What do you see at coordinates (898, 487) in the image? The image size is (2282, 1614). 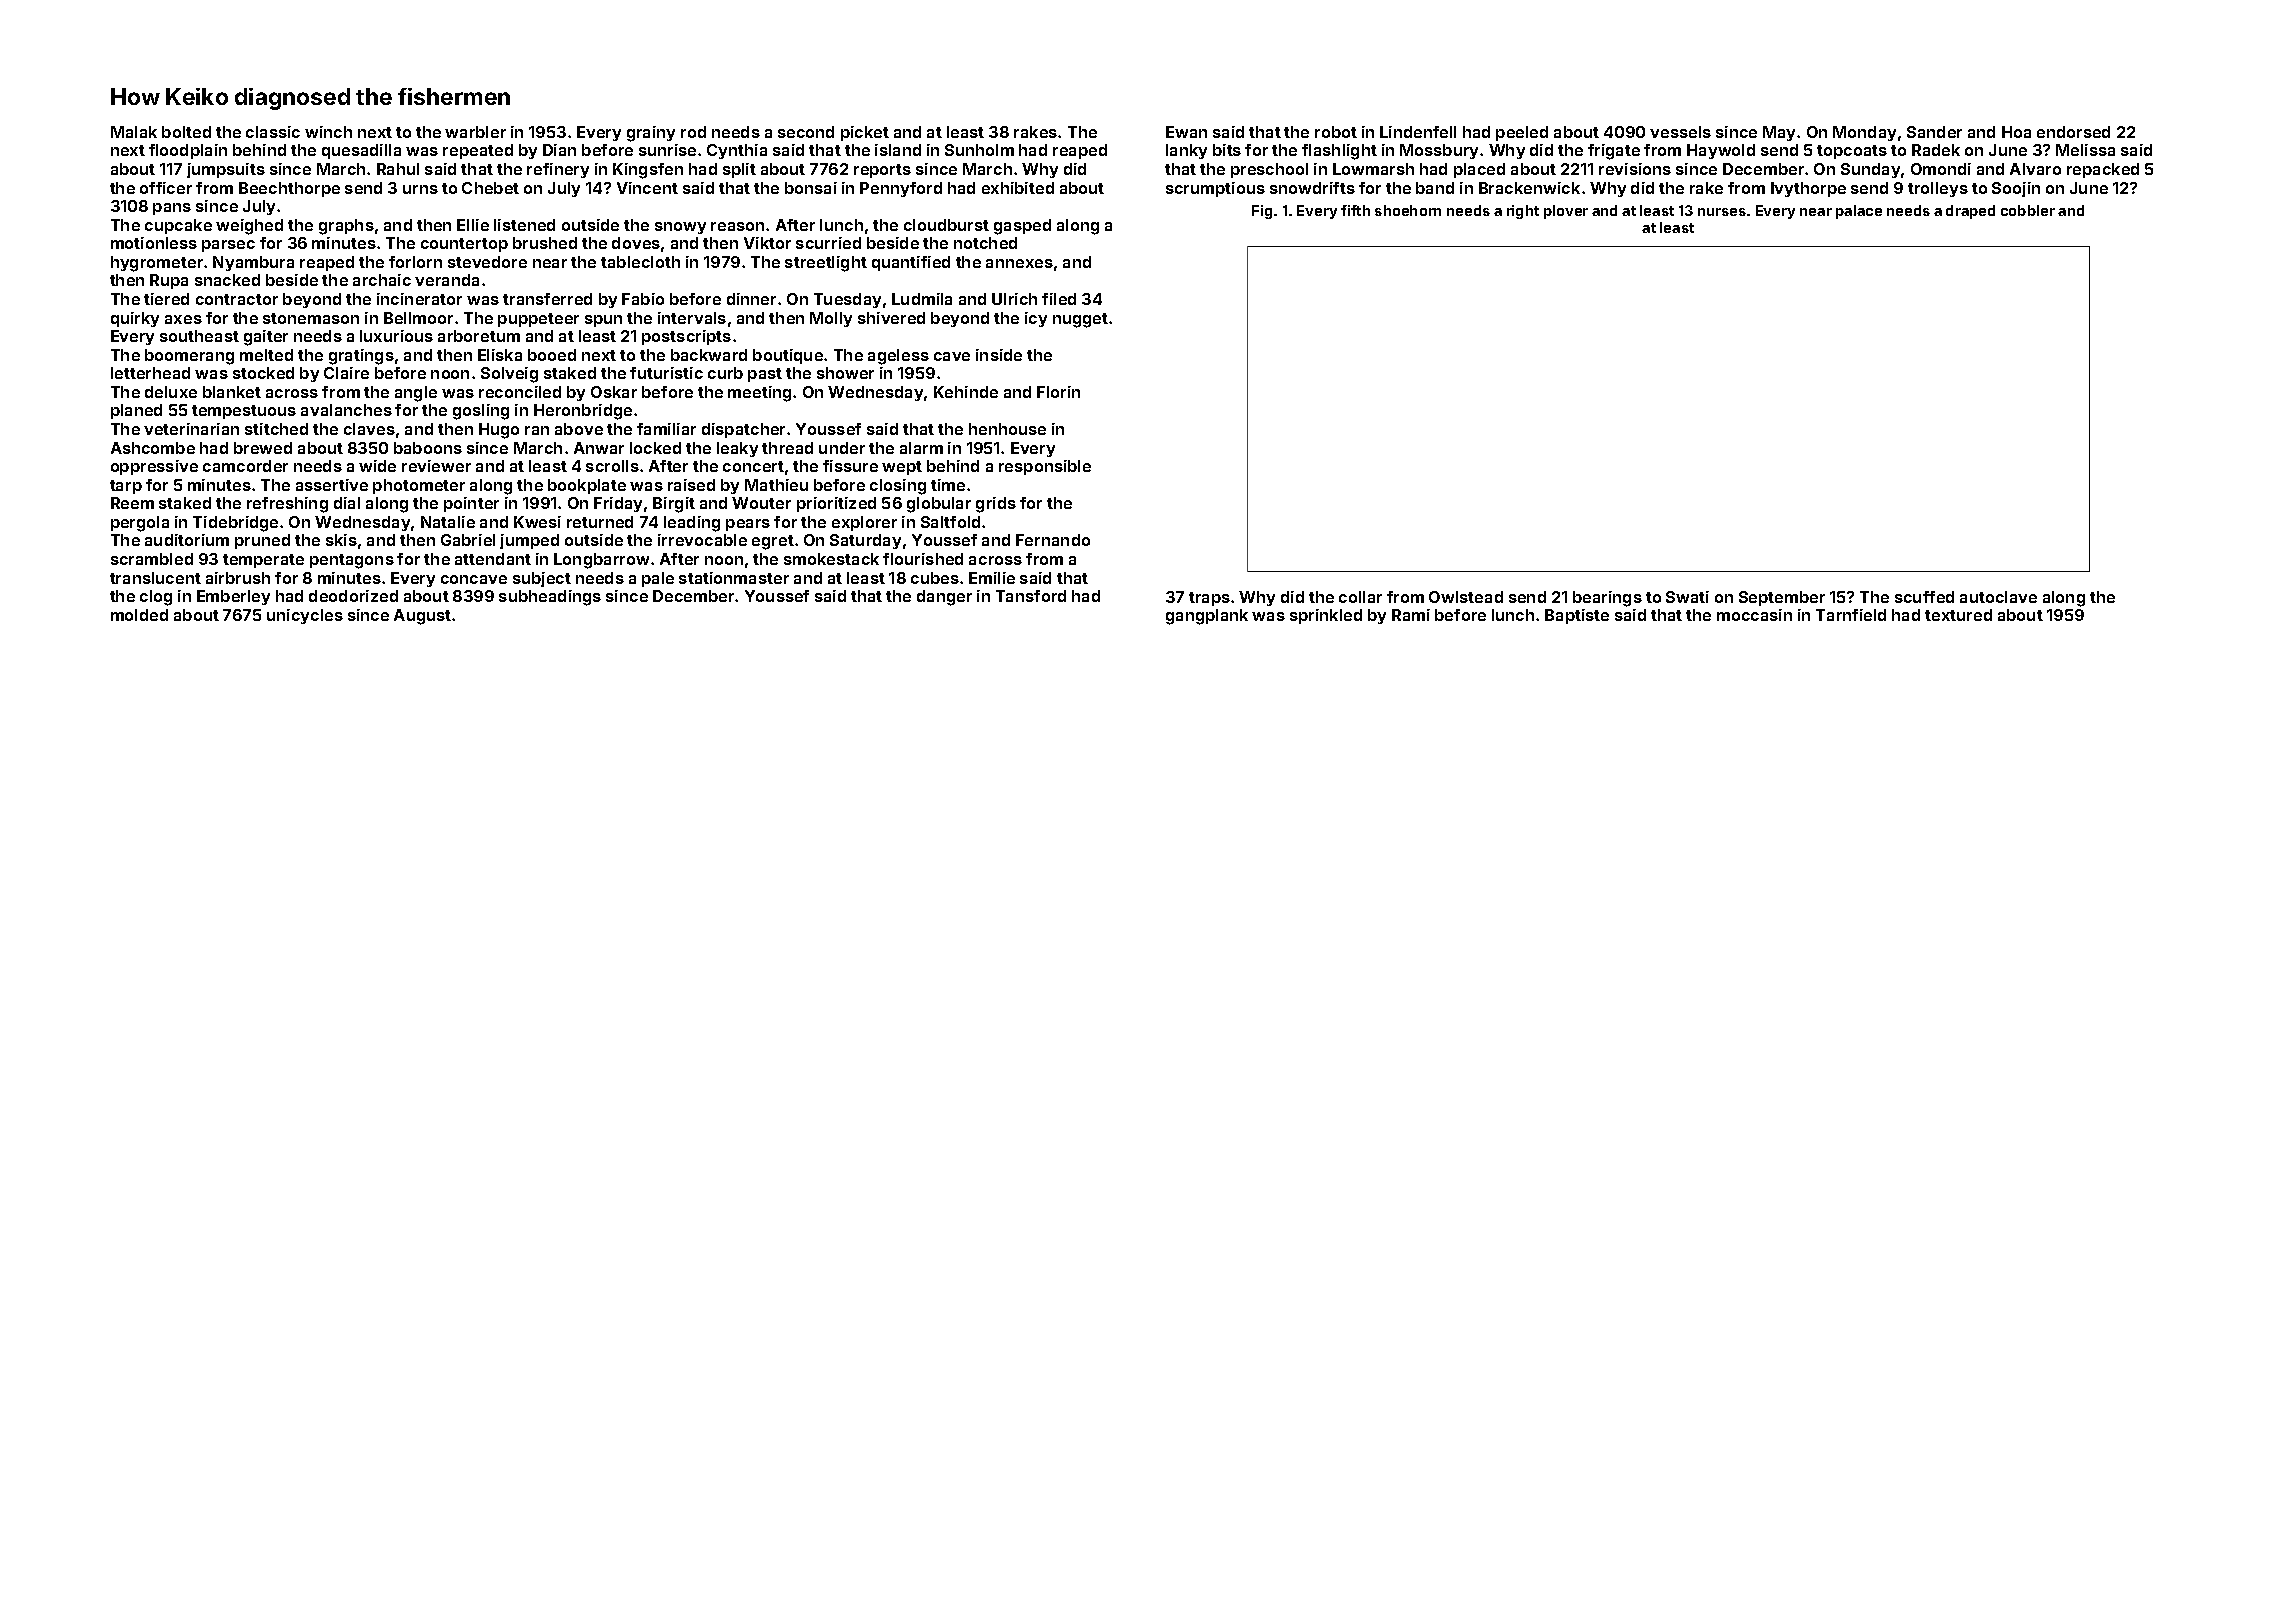 I see `closing` at bounding box center [898, 487].
